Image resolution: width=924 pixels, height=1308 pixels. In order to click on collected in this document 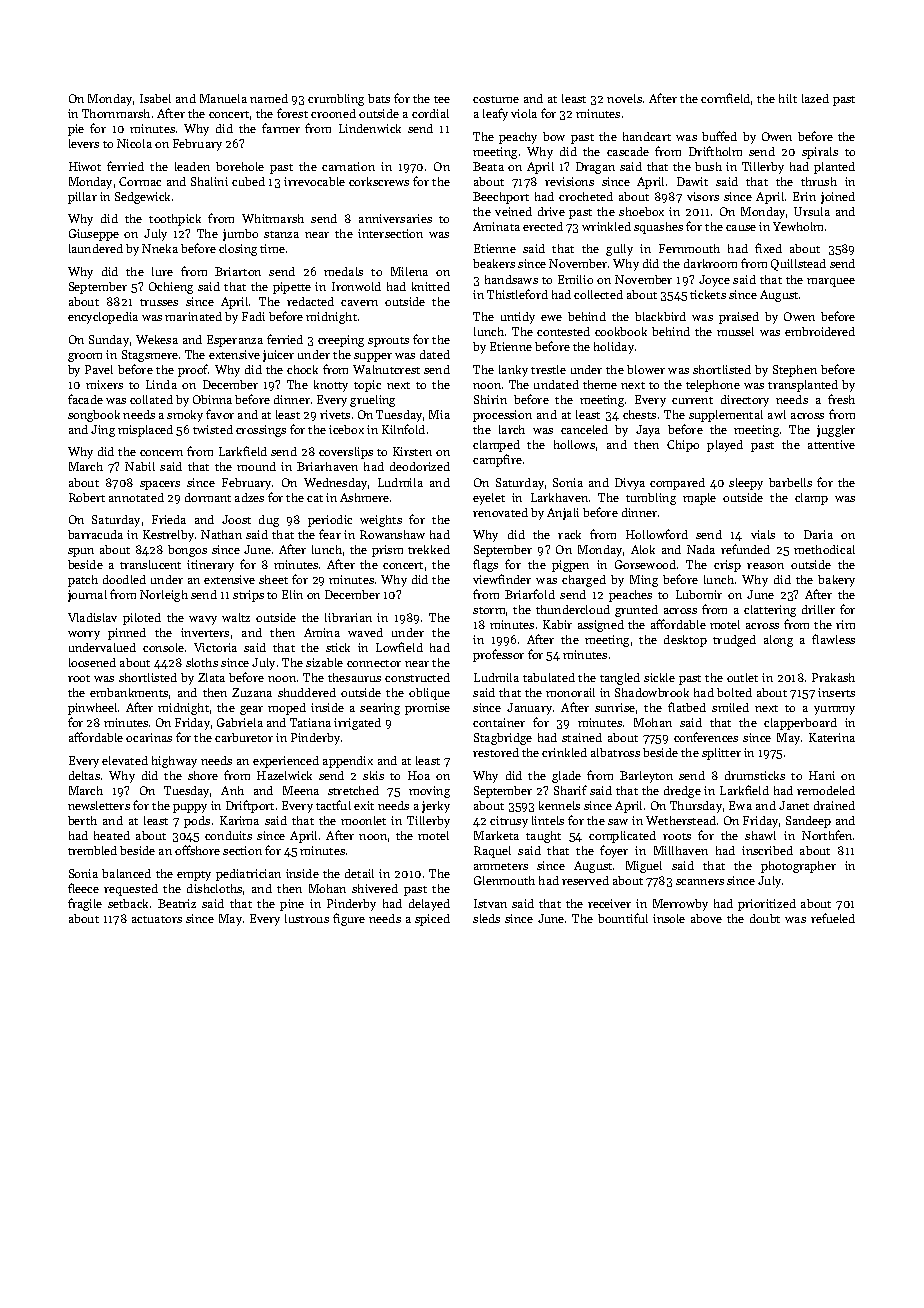, I will do `click(598, 294)`.
